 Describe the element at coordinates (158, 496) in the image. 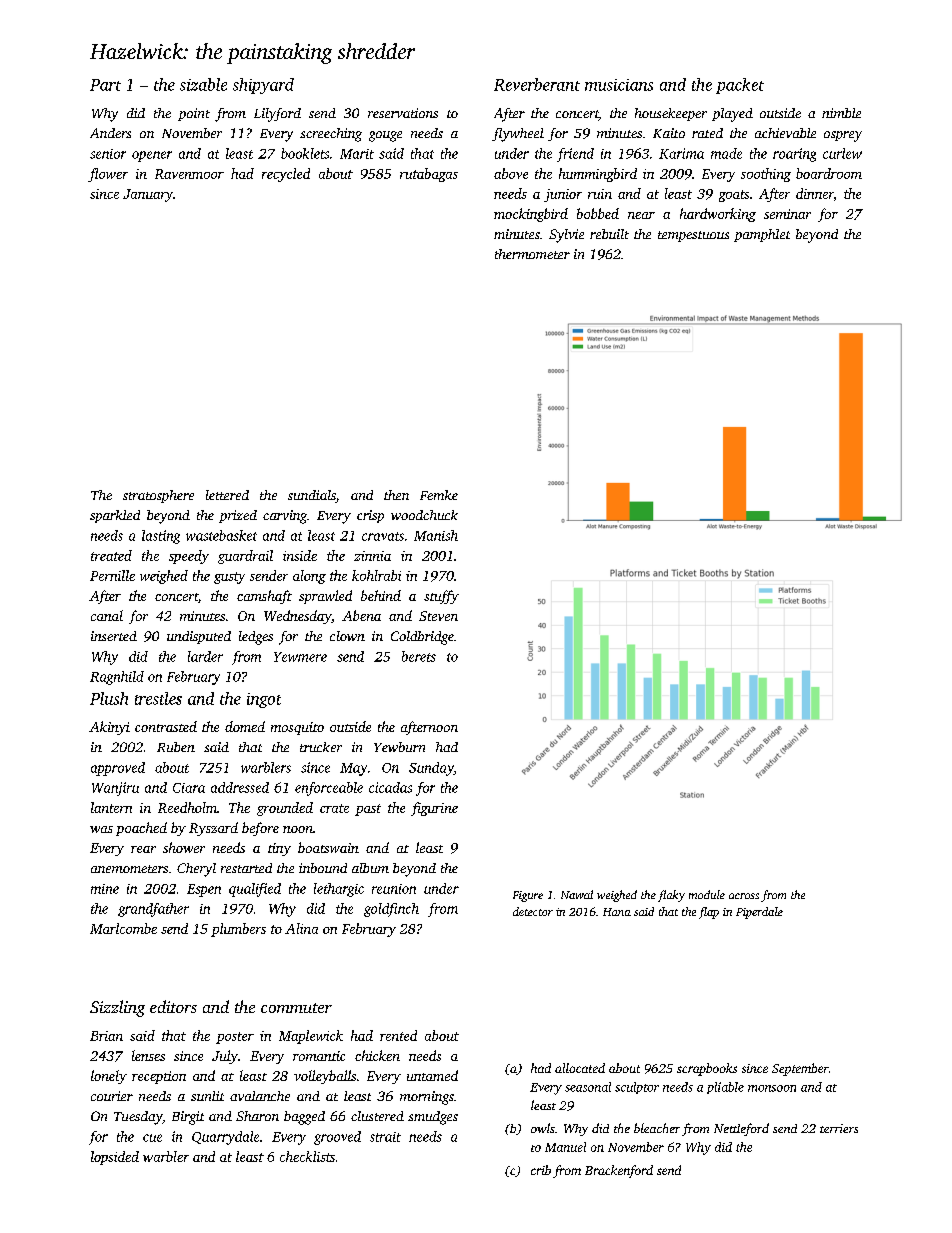

I see `stratosphere` at that location.
